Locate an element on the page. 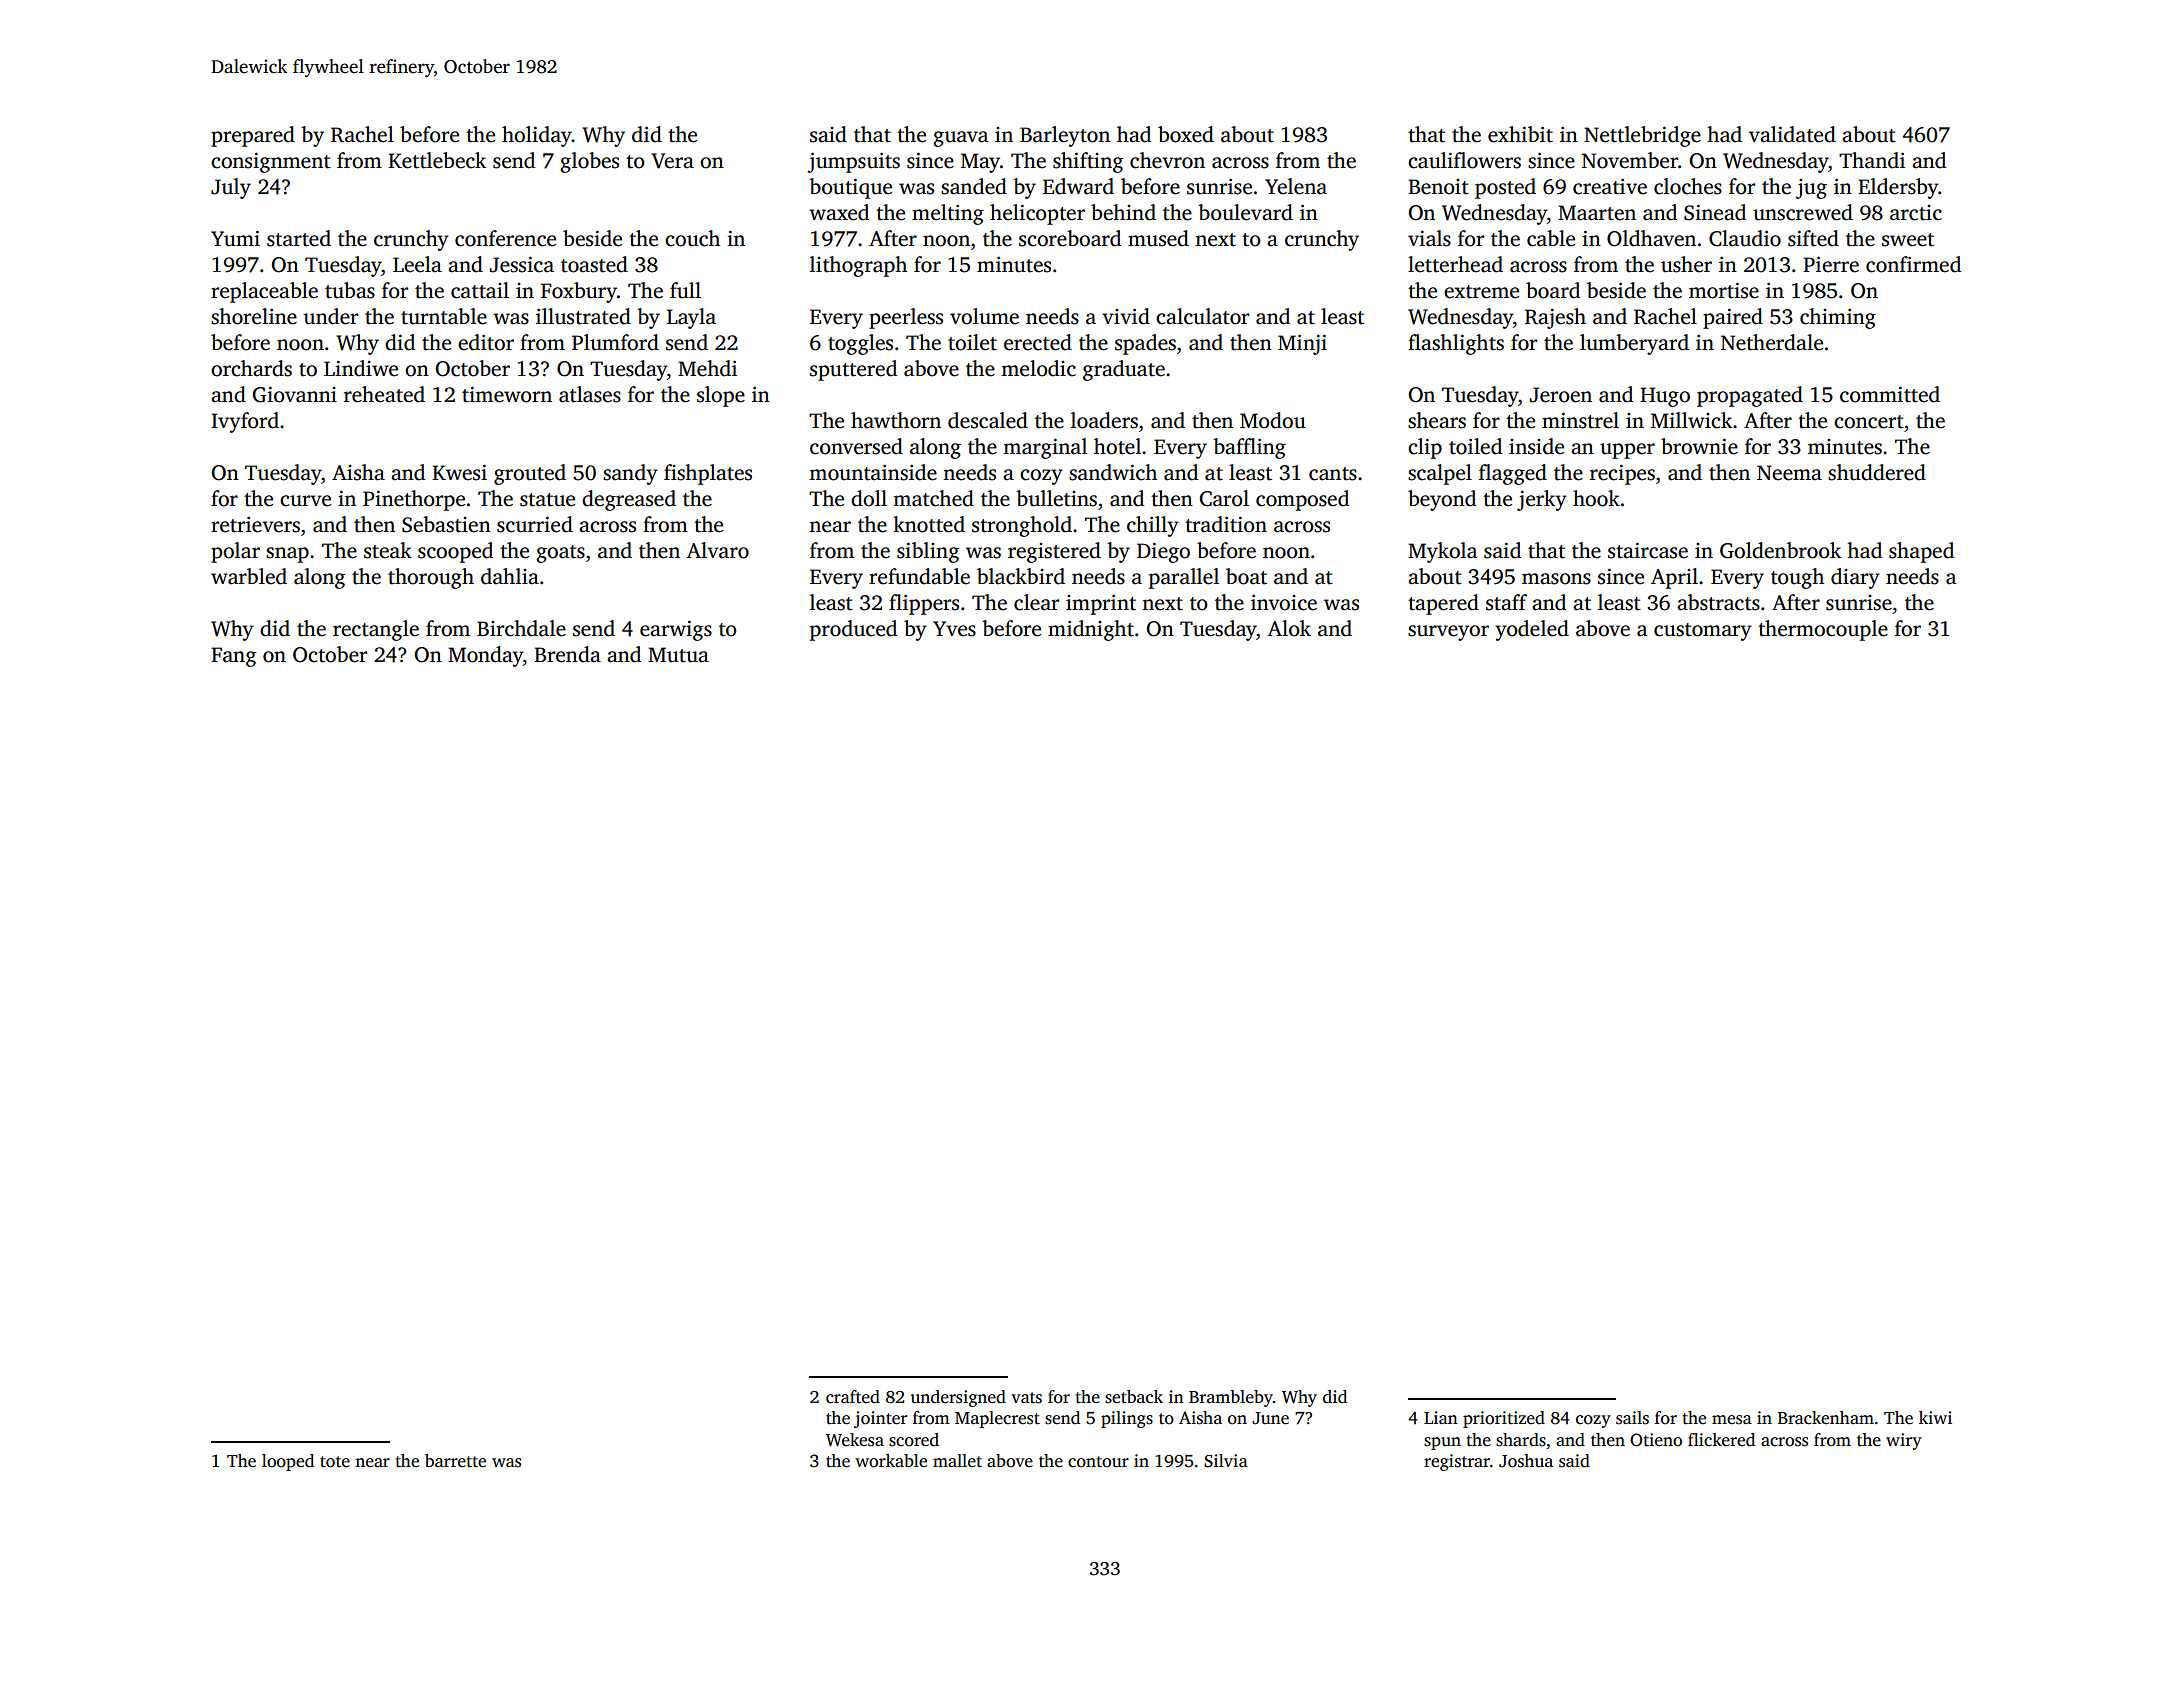 Image resolution: width=2178 pixels, height=1683 pixels. Mutua is located at coordinates (678, 655).
